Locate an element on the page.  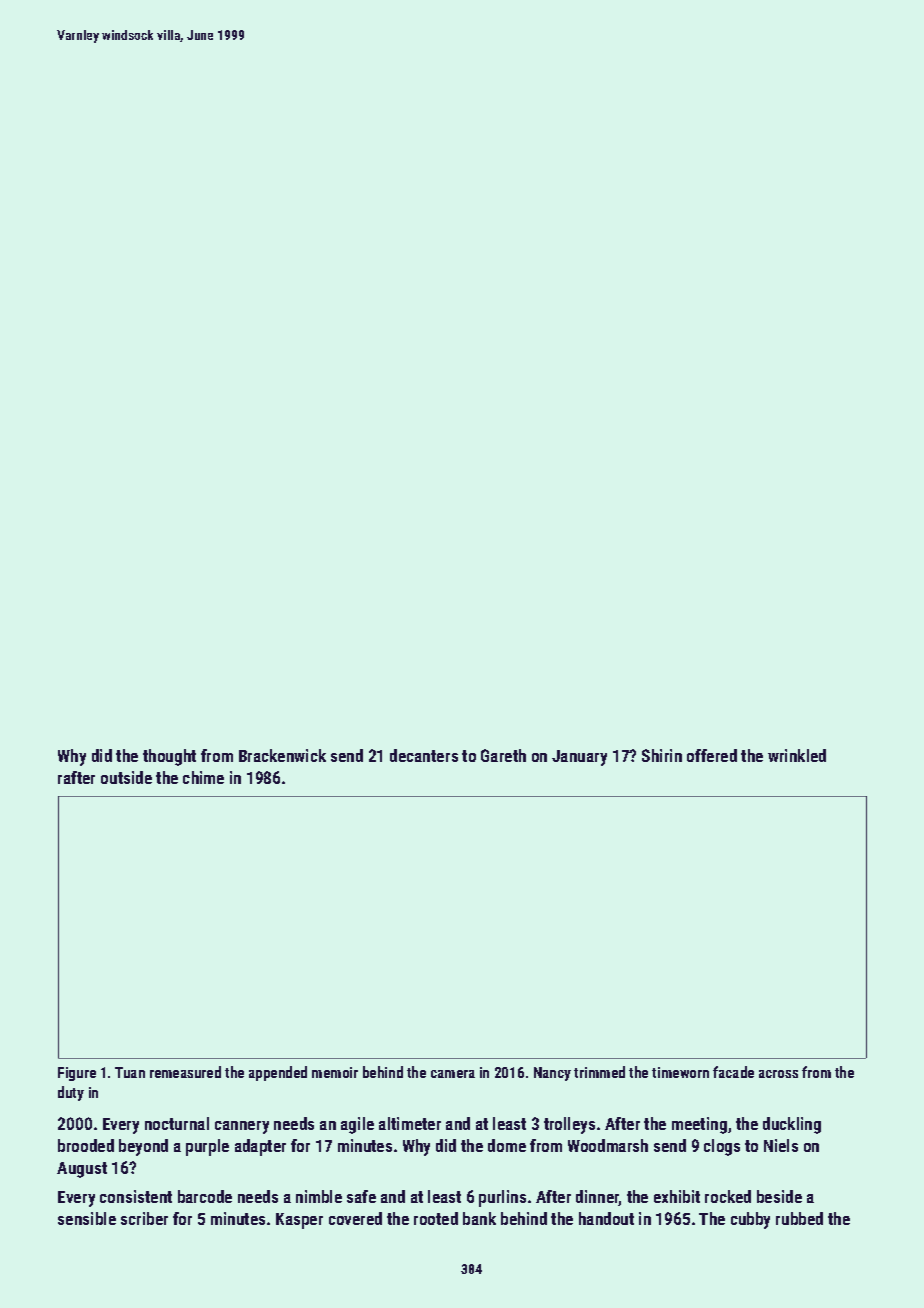
decanters is located at coordinates (424, 755).
